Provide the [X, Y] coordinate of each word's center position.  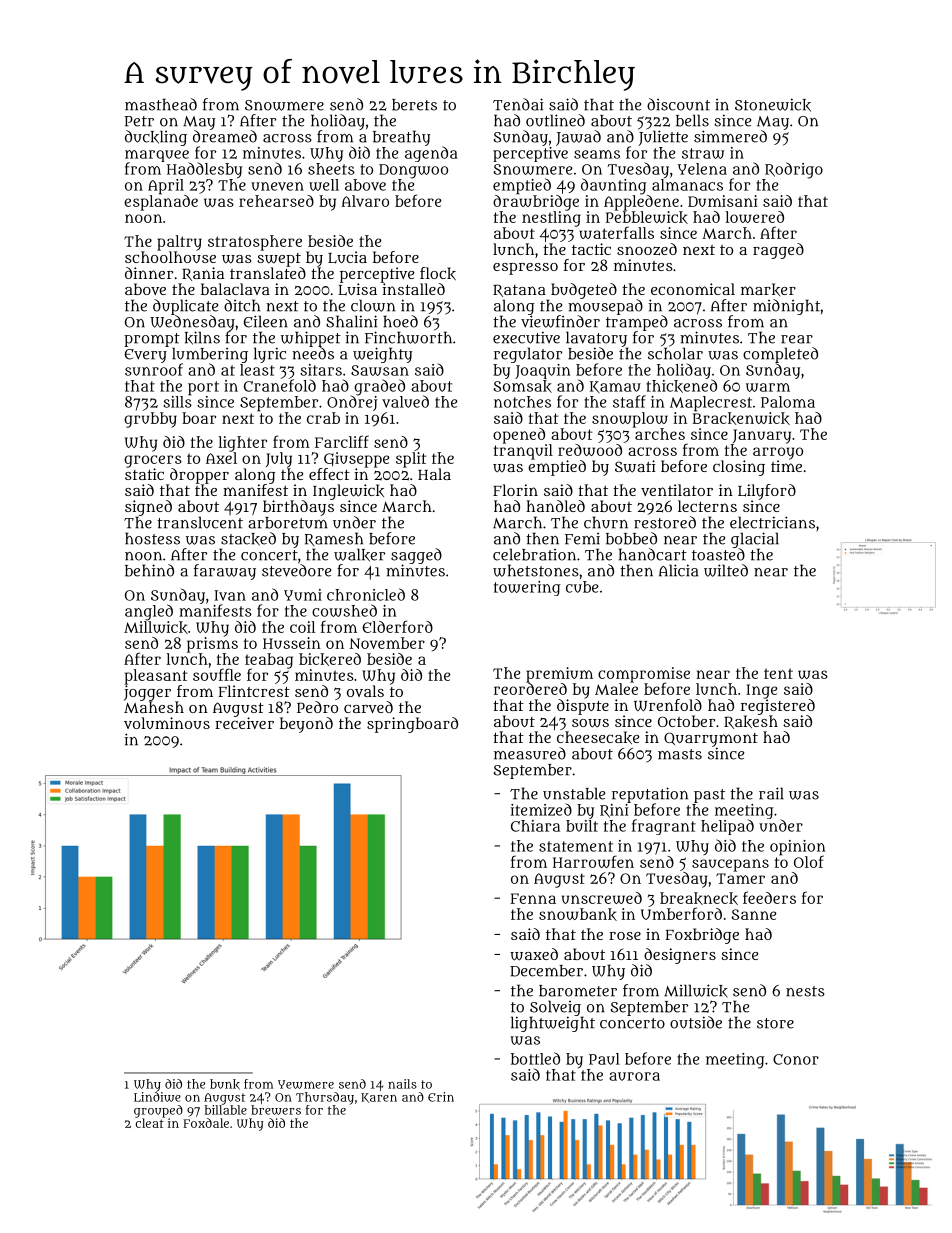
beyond [306, 725]
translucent [200, 522]
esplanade [161, 202]
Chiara [535, 826]
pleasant [156, 677]
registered [778, 707]
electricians [772, 522]
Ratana [519, 290]
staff [629, 401]
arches [660, 434]
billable [226, 1110]
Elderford [397, 626]
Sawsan [380, 370]
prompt [152, 340]
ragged [778, 251]
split [411, 460]
